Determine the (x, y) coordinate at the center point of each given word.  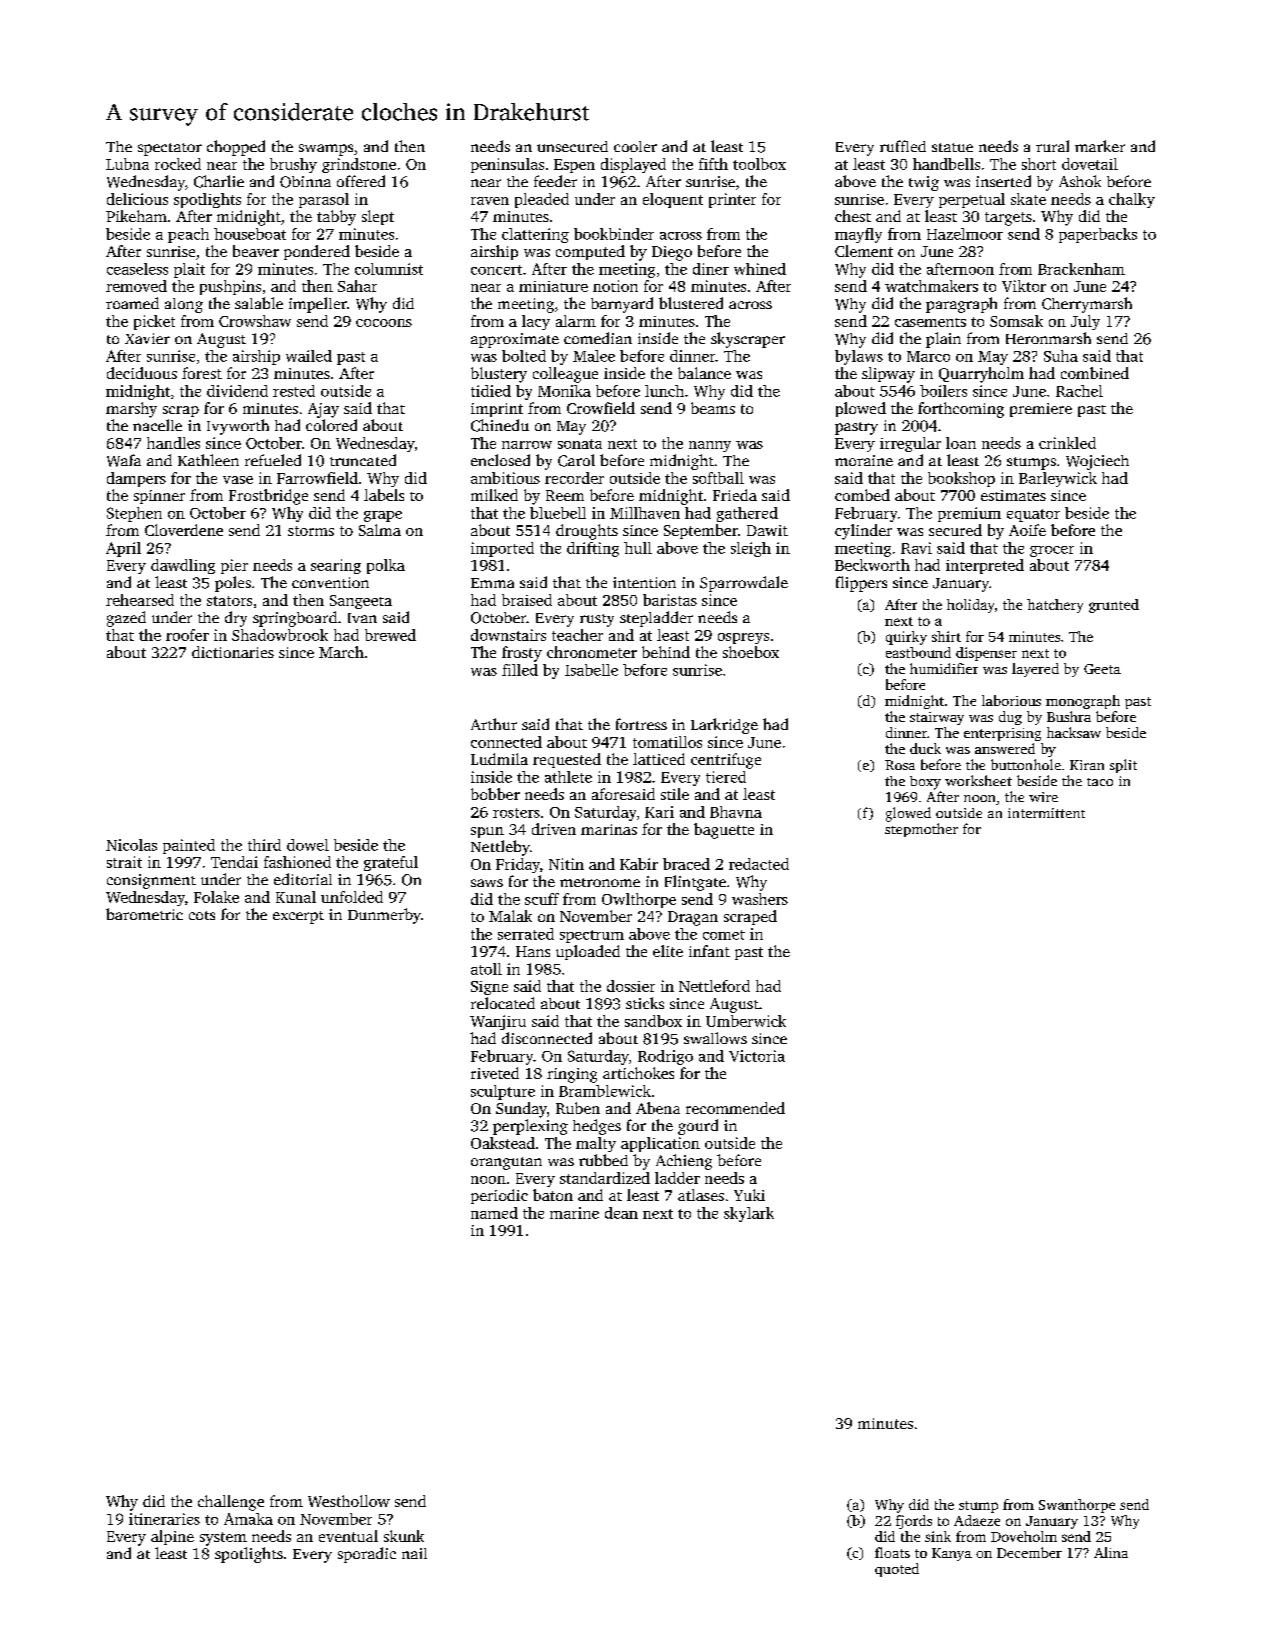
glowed (908, 814)
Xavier (147, 338)
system (223, 1539)
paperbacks (1098, 235)
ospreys (743, 638)
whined (760, 269)
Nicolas (131, 845)
